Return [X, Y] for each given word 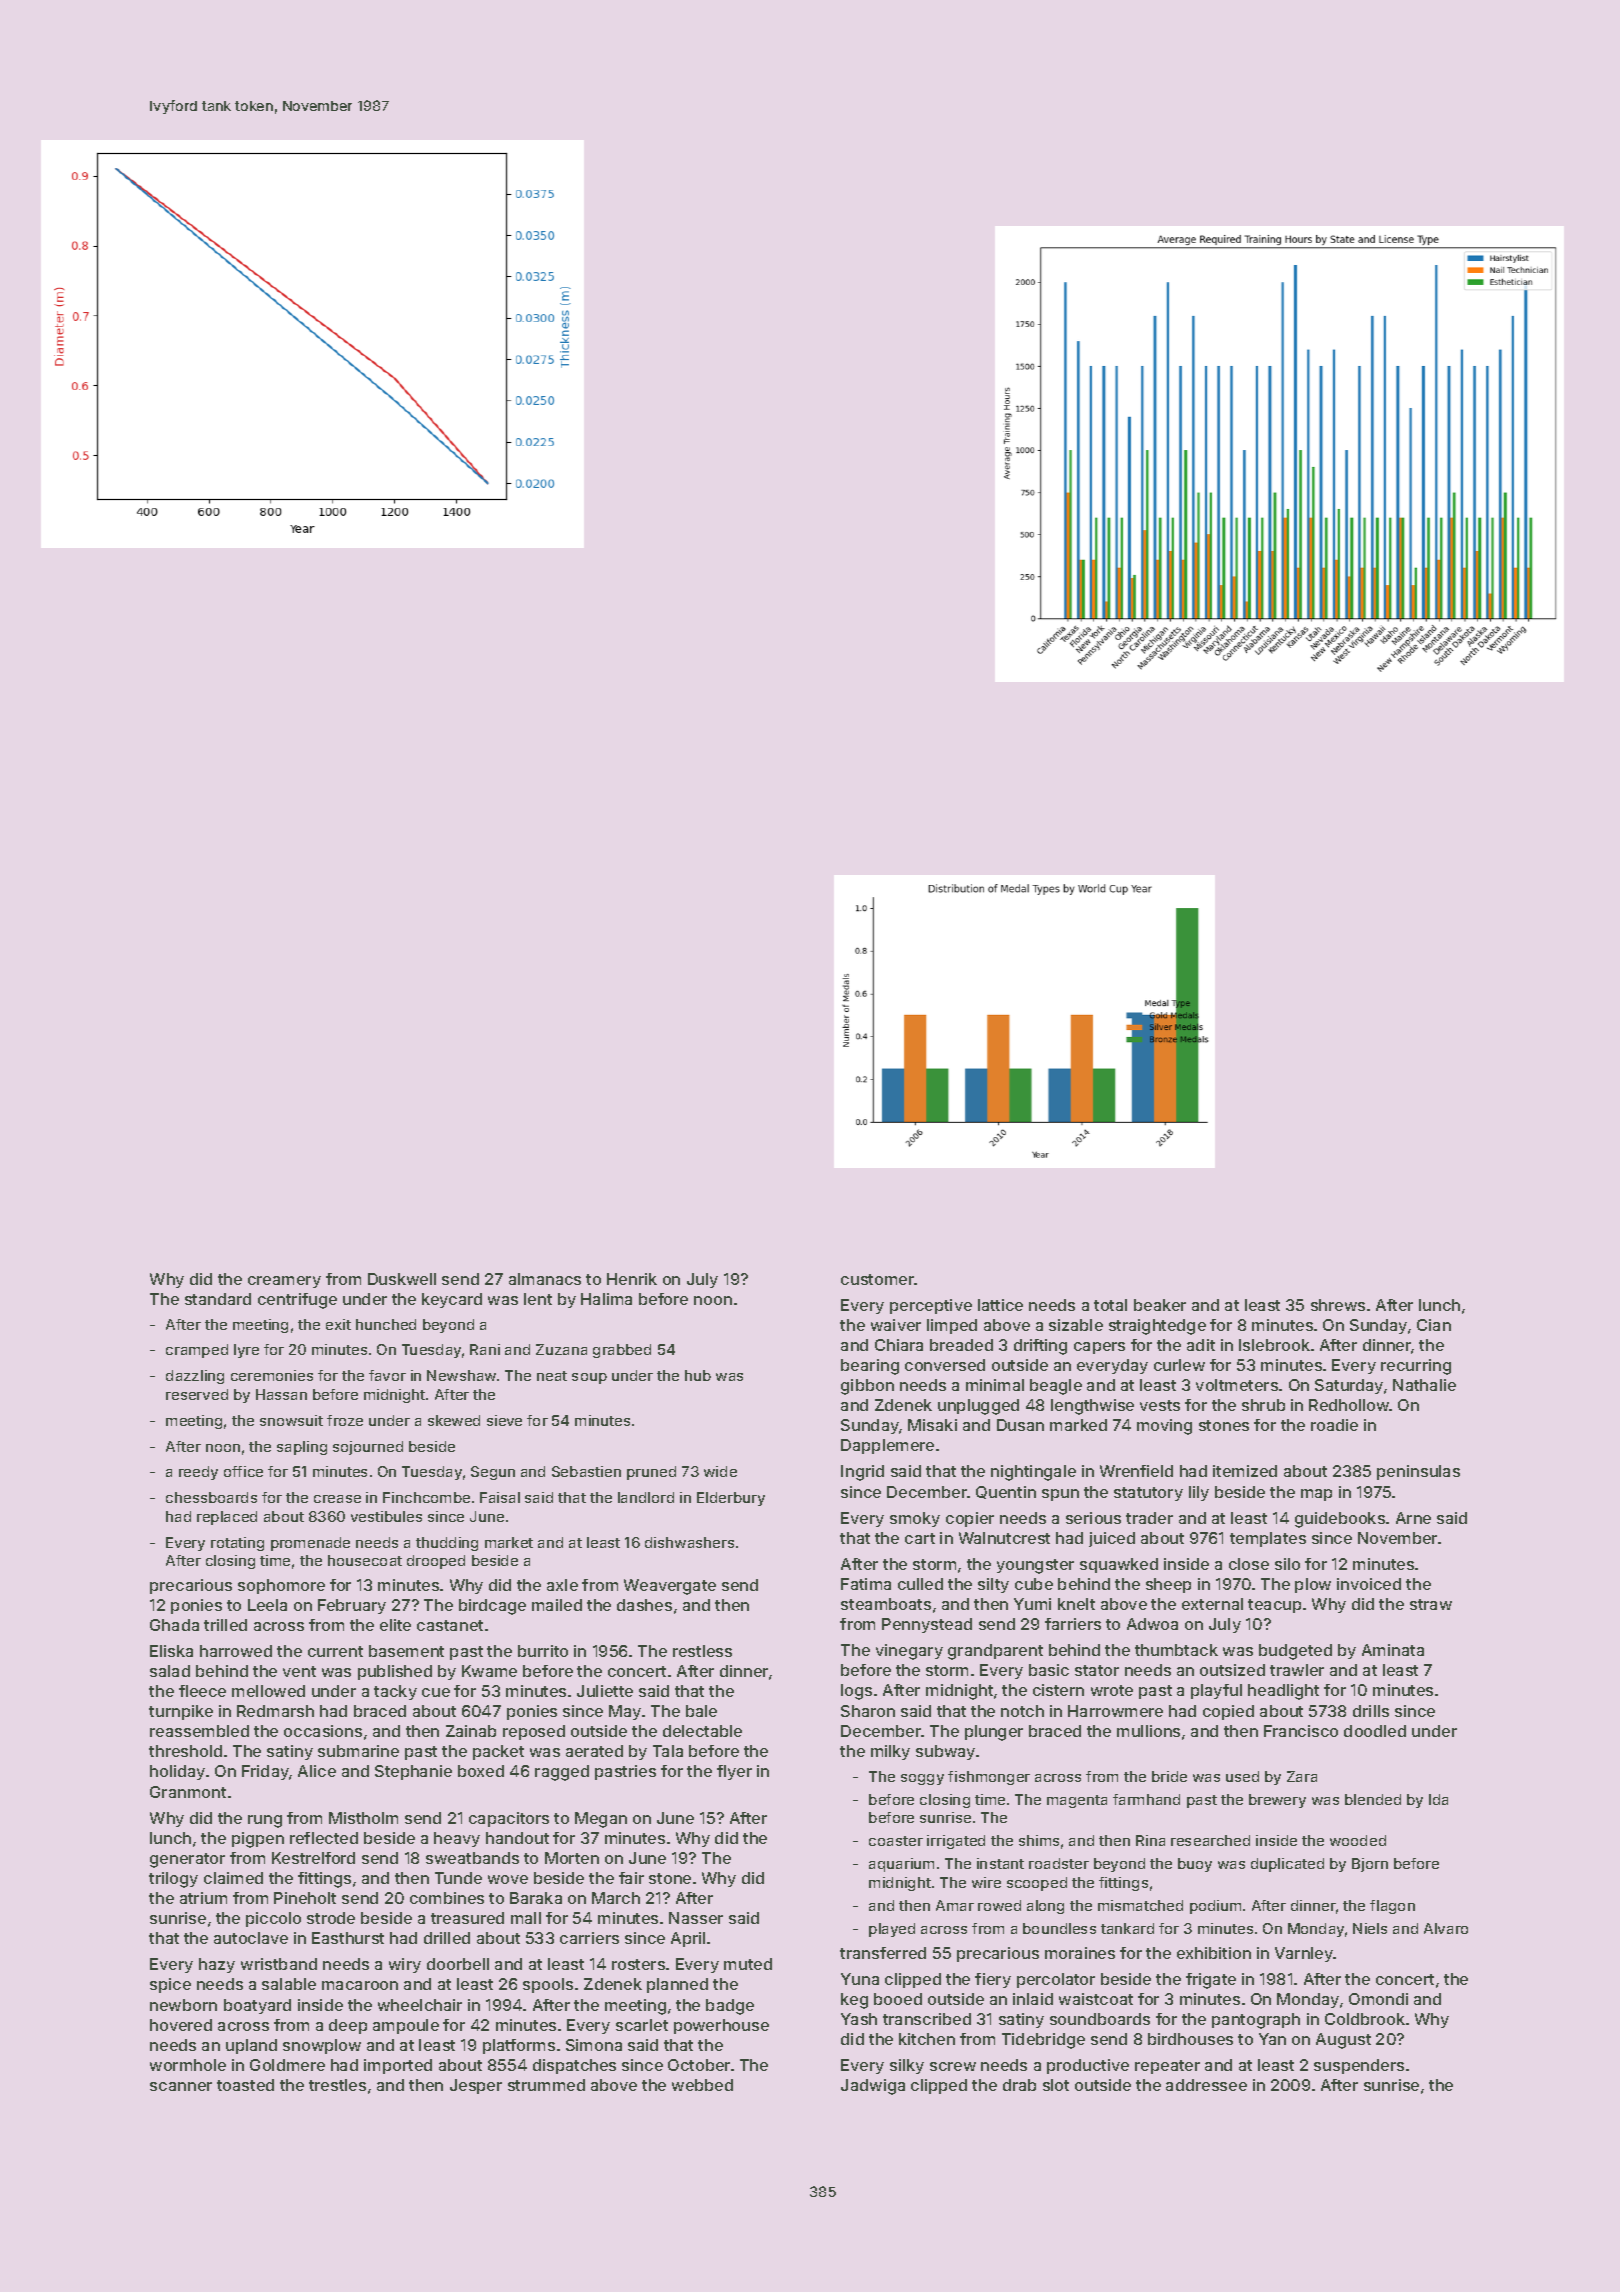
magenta [1077, 1801]
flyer [734, 1772]
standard [218, 1299]
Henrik [632, 1279]
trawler [1297, 1670]
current [335, 1651]
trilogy [173, 1880]
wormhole [188, 2065]
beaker [1160, 1305]
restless [702, 1651]
